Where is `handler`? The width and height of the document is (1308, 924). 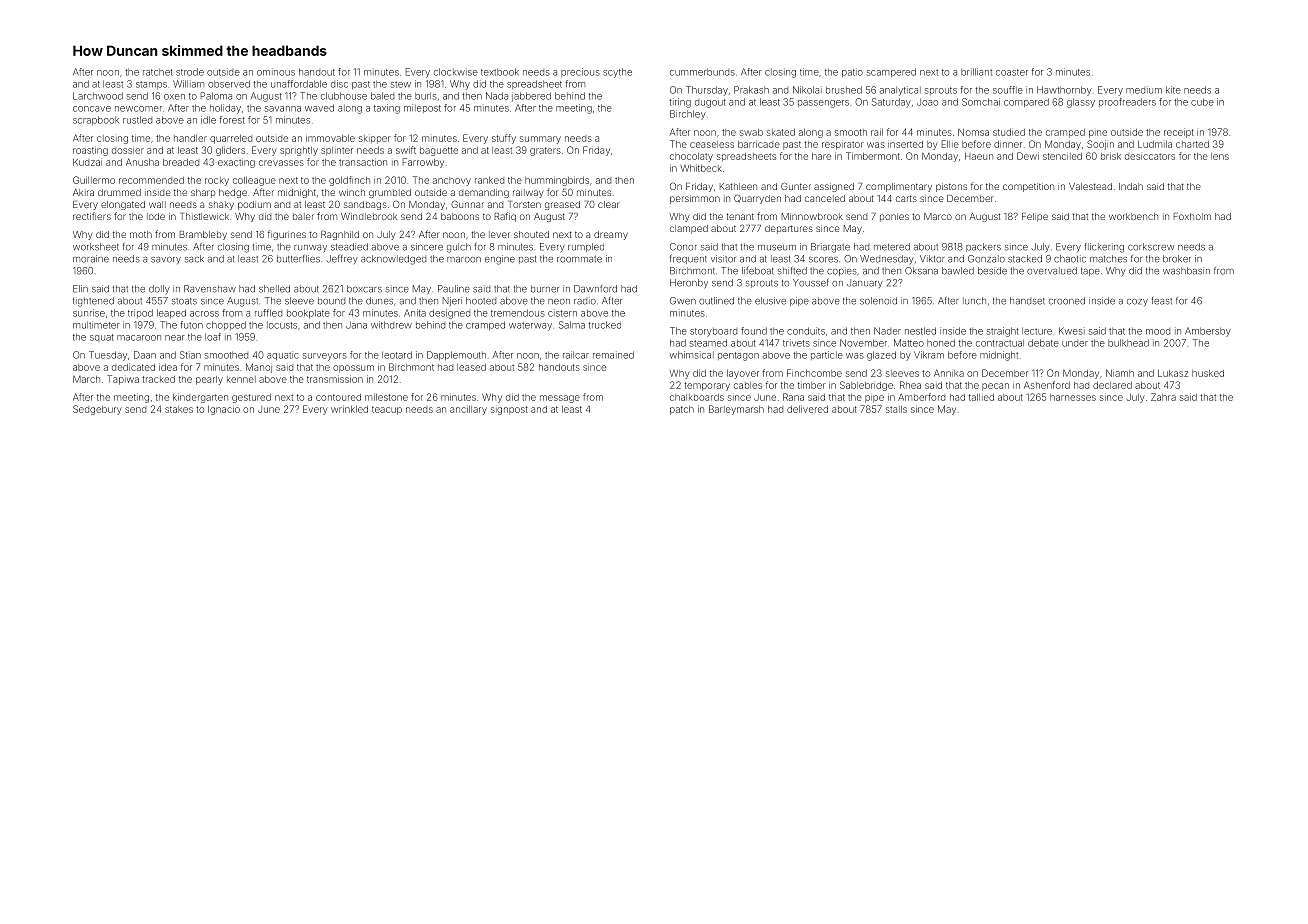 handler is located at coordinates (190, 138).
